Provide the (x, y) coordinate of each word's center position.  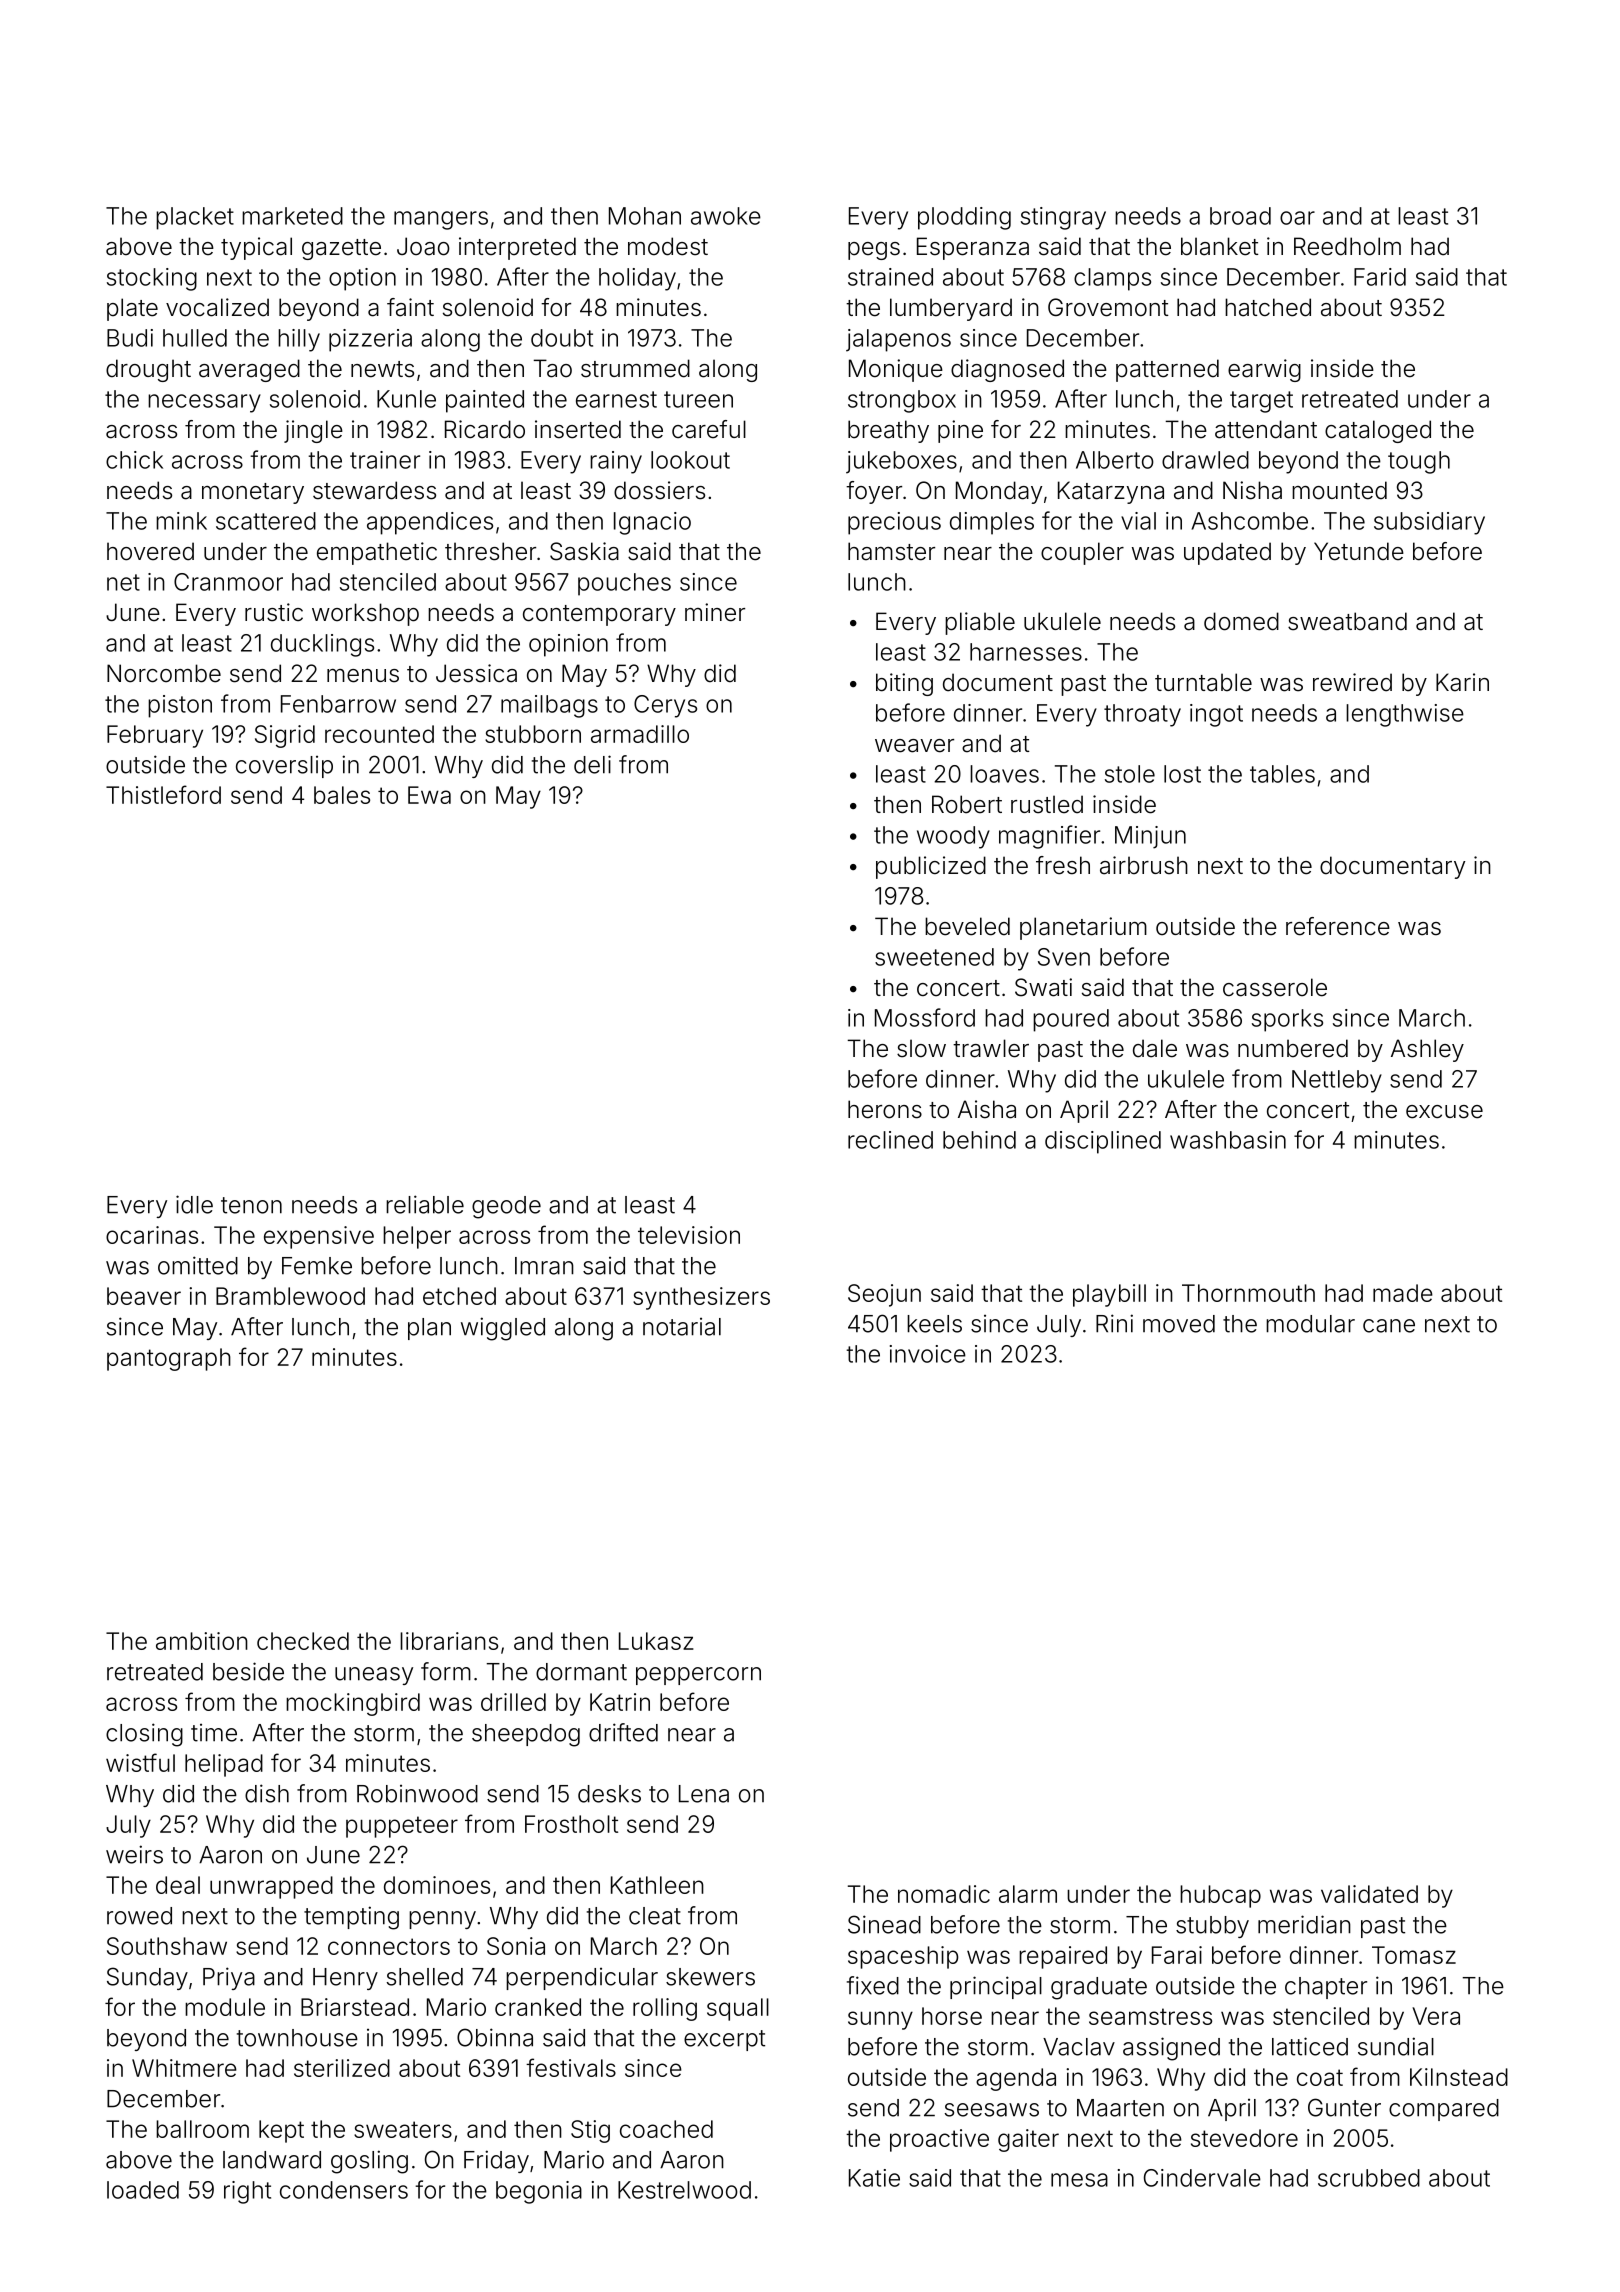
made (1403, 1293)
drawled (1205, 460)
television (689, 1235)
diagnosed (1007, 370)
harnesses (1026, 652)
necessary (204, 403)
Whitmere (184, 2068)
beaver (144, 1296)
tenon (251, 1205)
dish (267, 1793)
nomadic (944, 1894)
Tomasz (1414, 1955)
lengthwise (1405, 715)
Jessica (476, 673)
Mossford (925, 1017)
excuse (1444, 1112)
